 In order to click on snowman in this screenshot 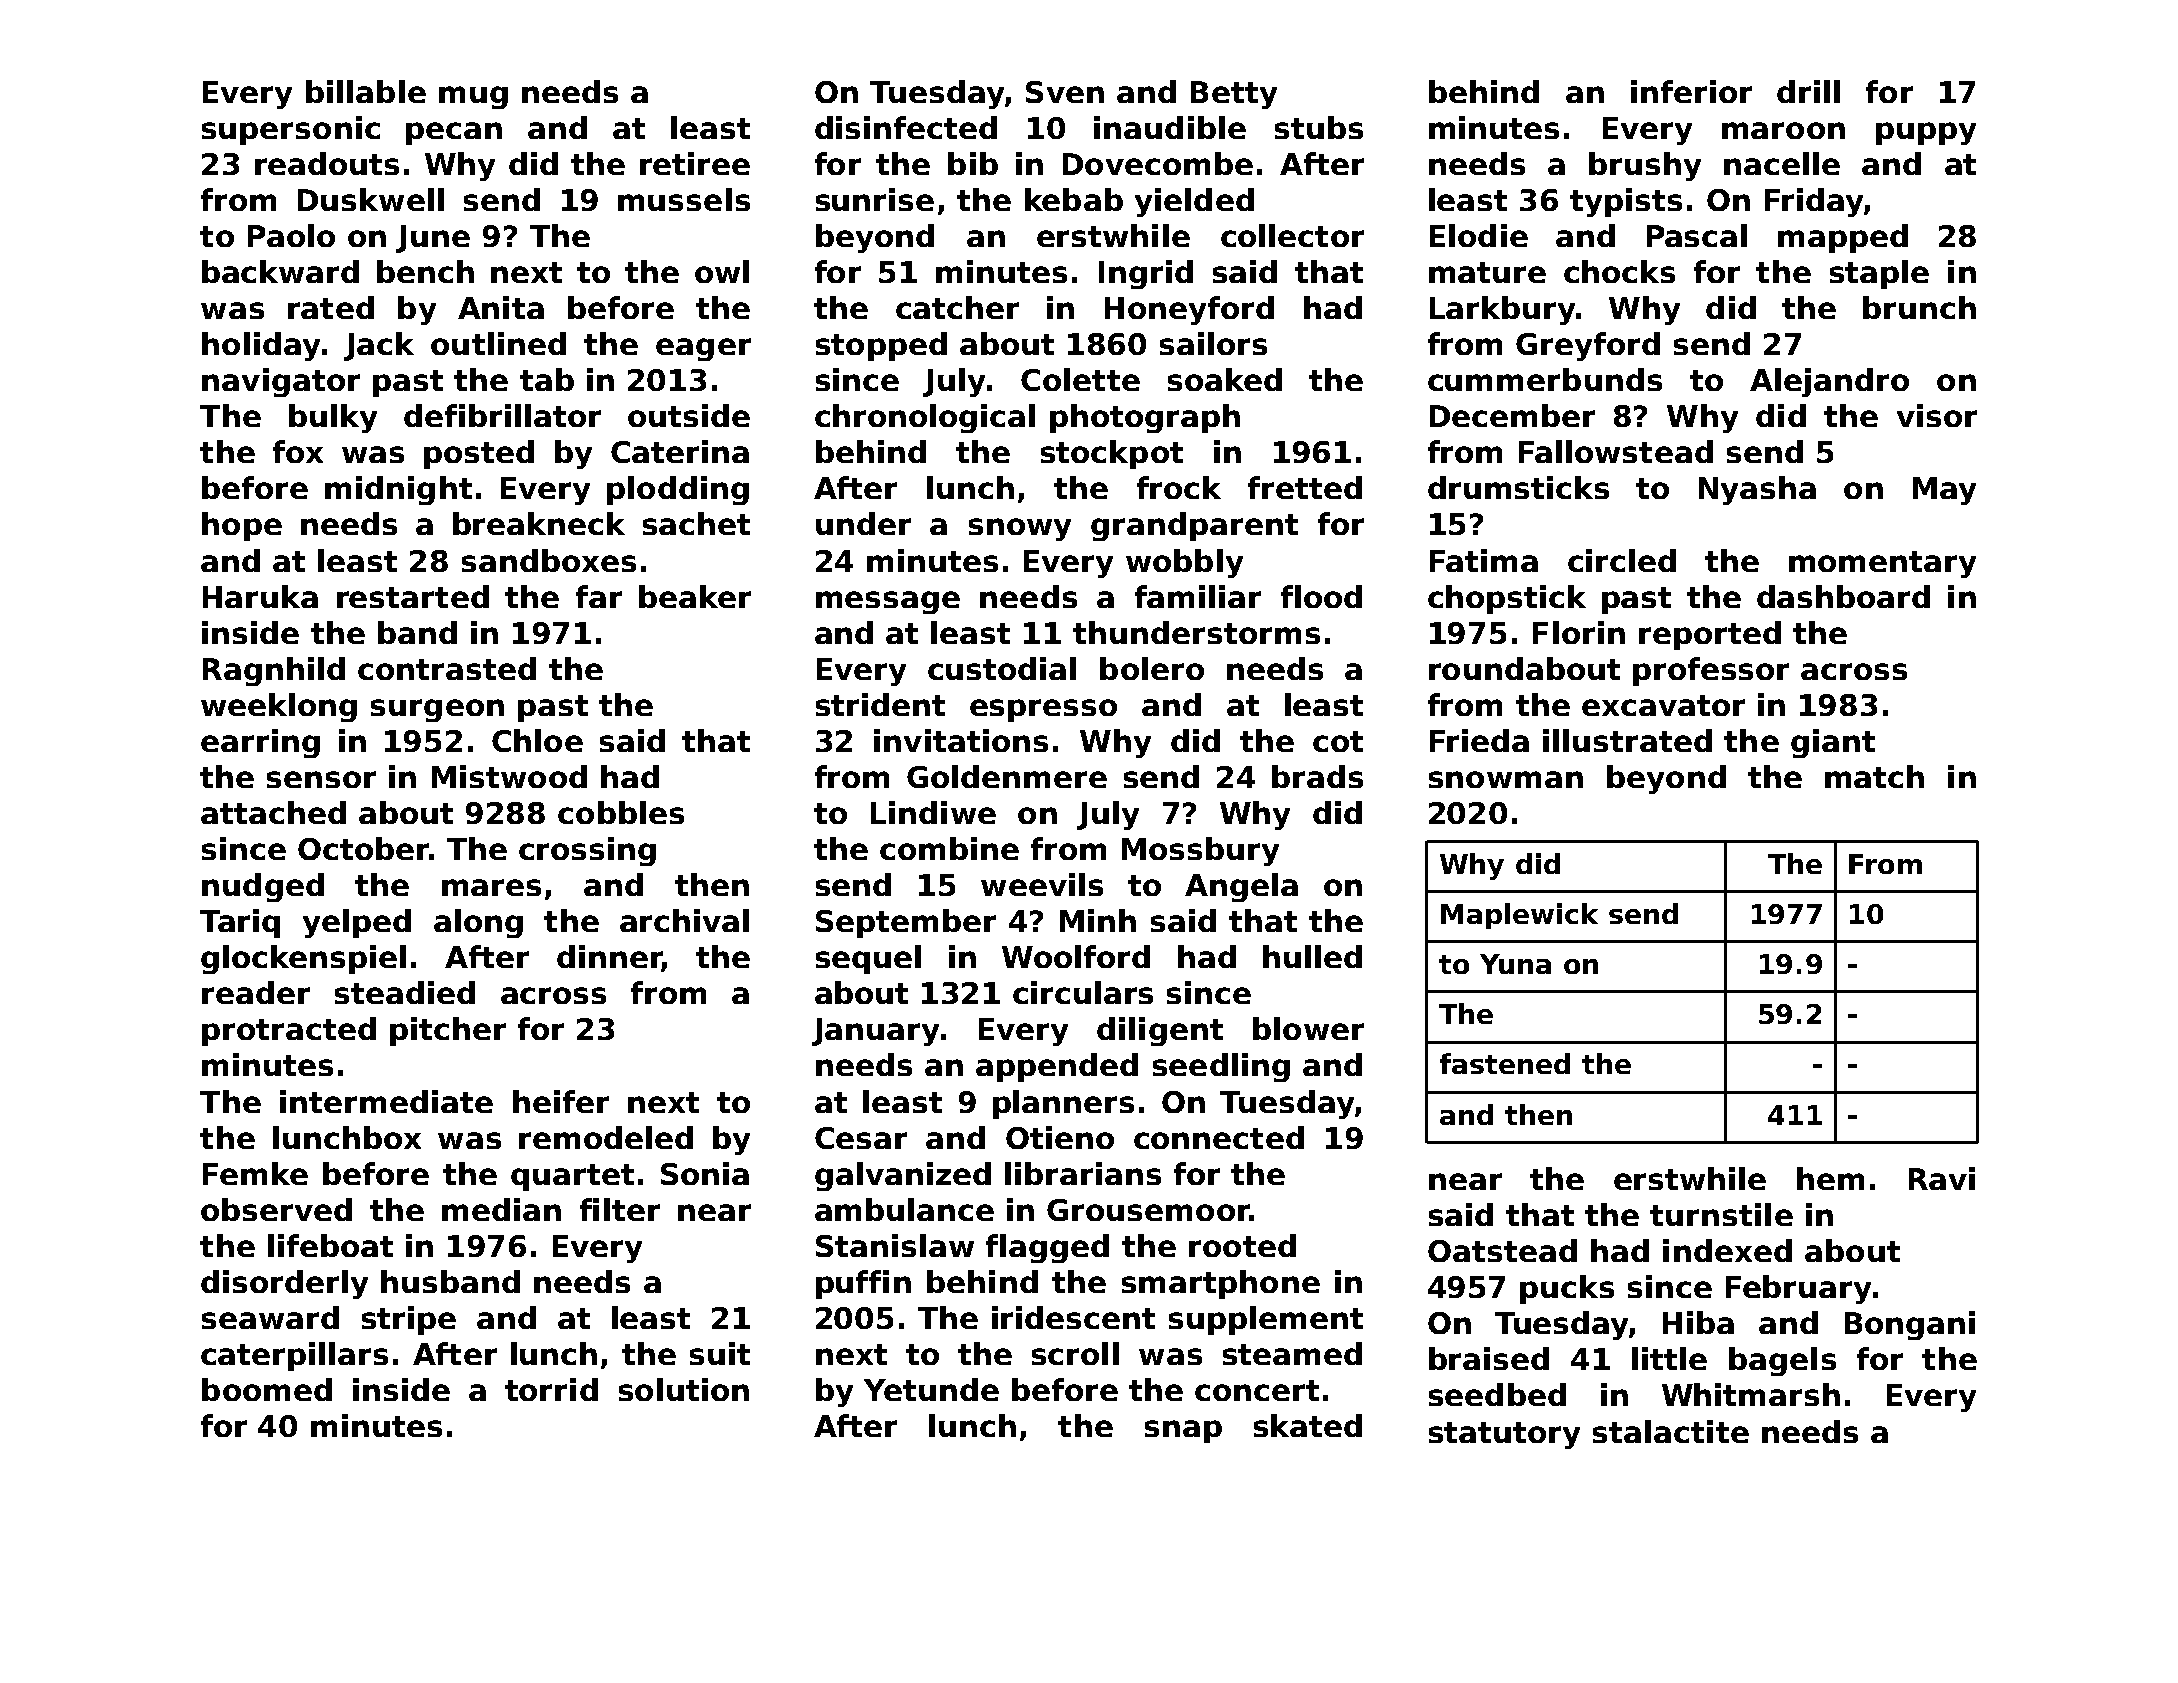, I will do `click(1506, 779)`.
